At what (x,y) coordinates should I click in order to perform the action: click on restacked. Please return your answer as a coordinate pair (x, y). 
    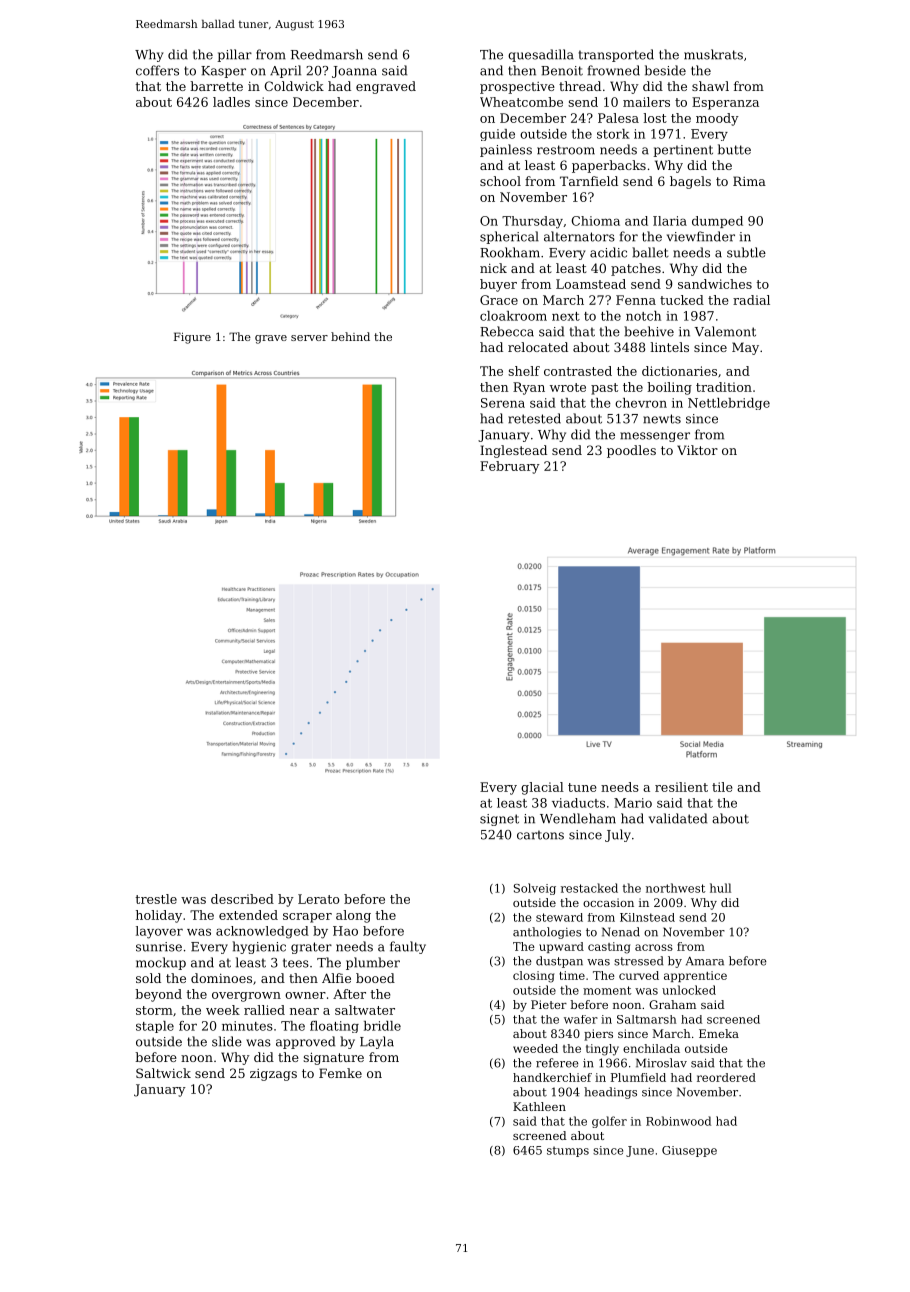
    Looking at the image, I should click on (589, 888).
